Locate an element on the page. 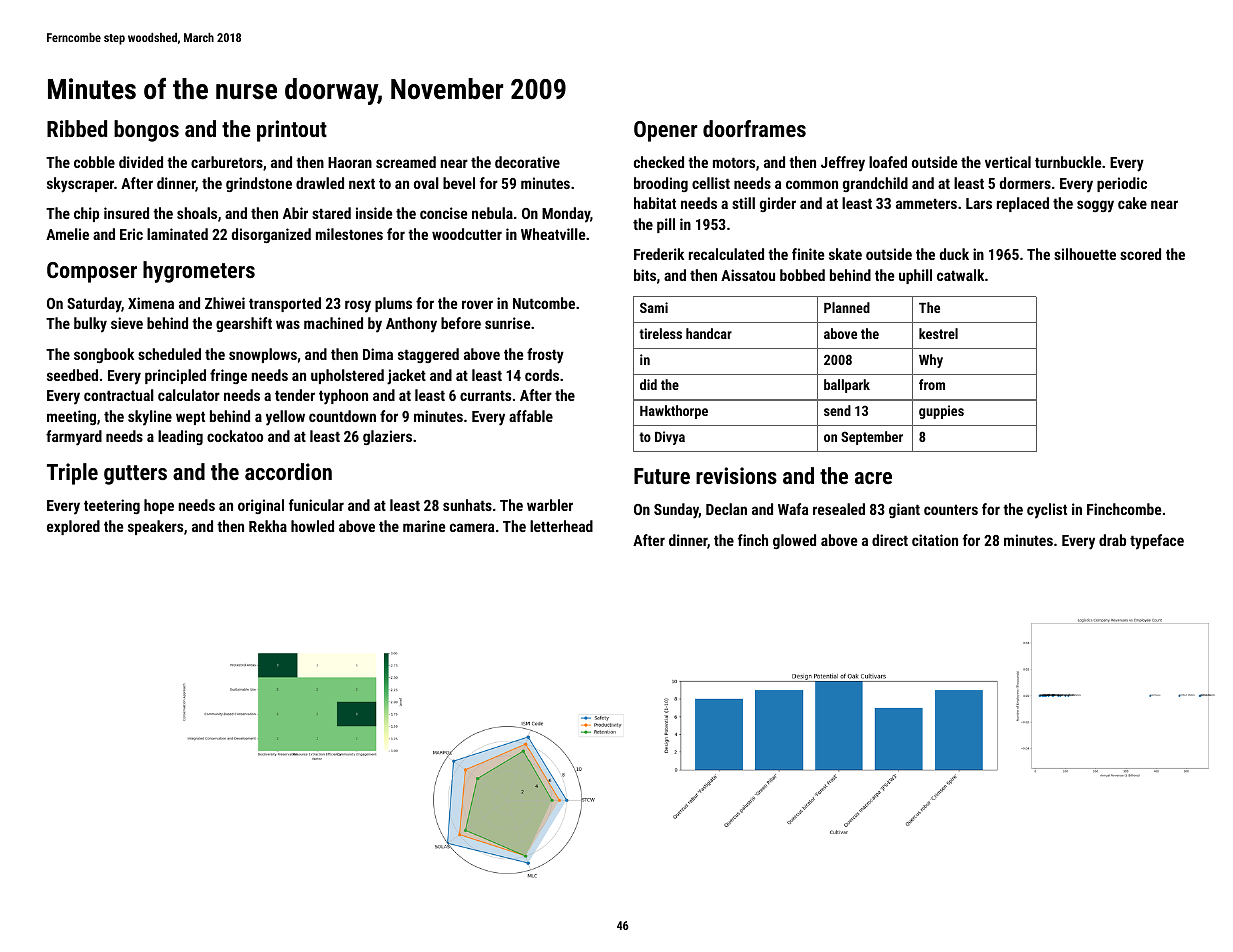 Image resolution: width=1233 pixels, height=952 pixels. Jeffrey is located at coordinates (843, 164).
